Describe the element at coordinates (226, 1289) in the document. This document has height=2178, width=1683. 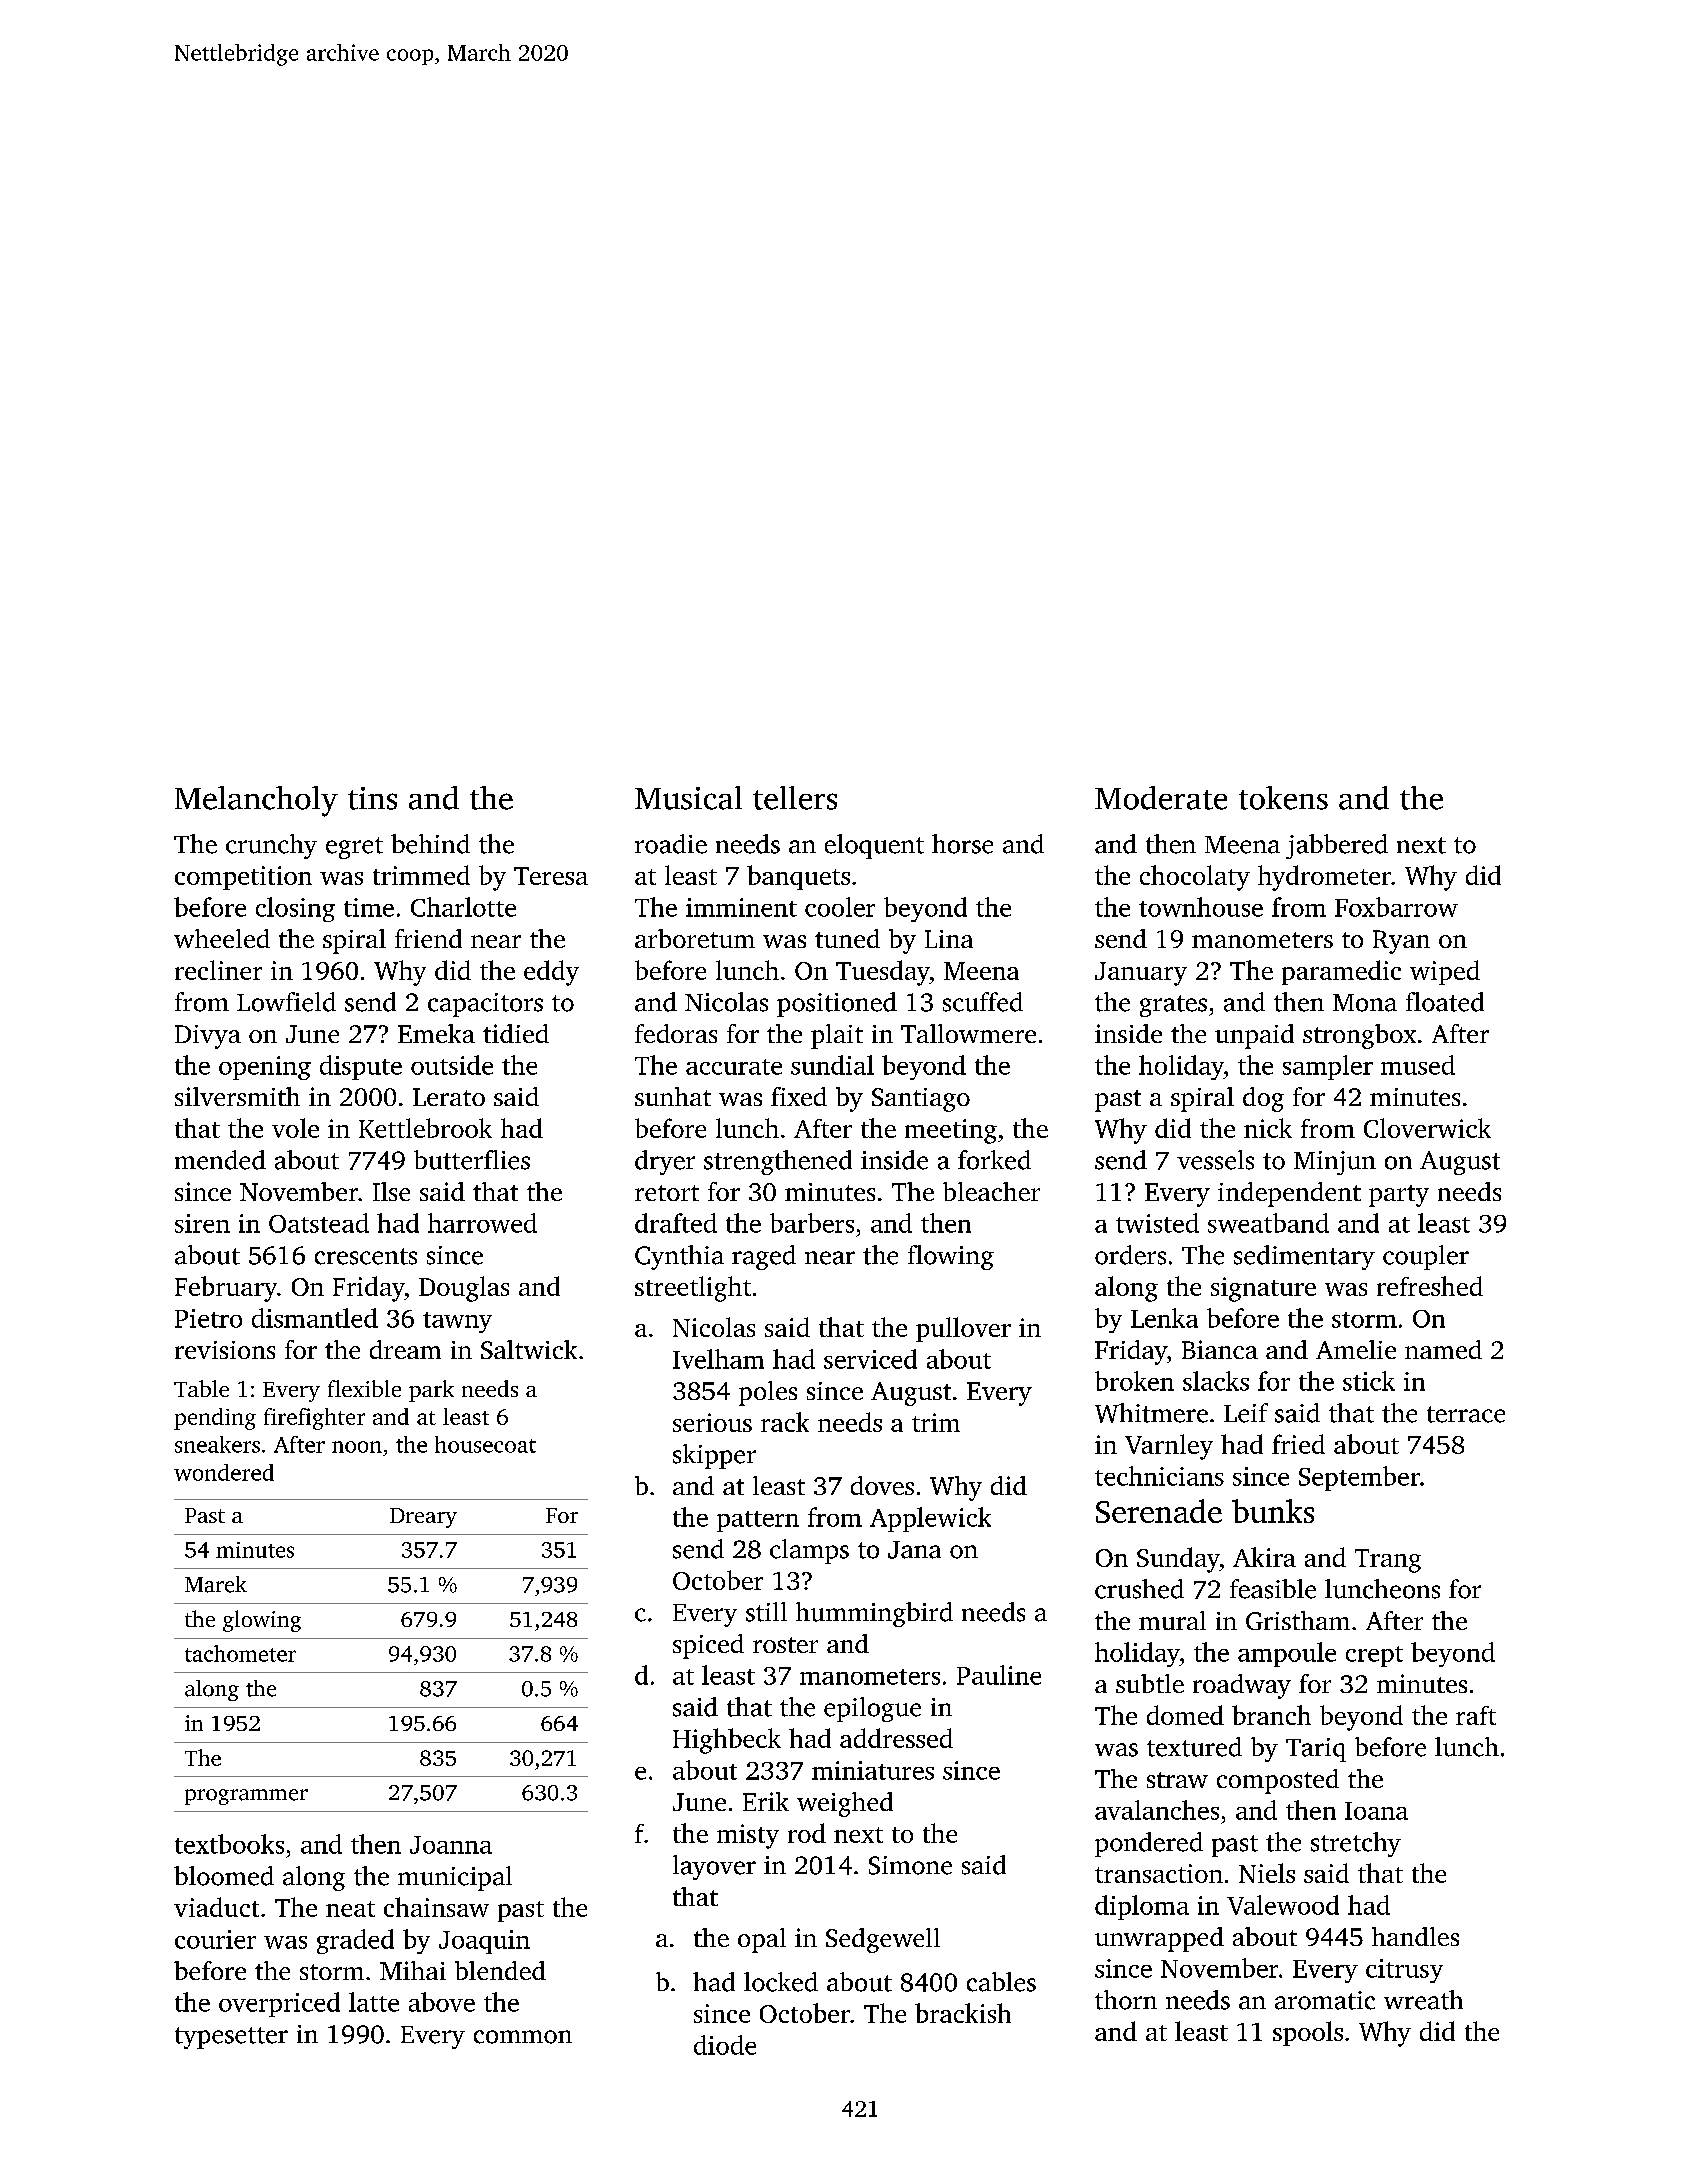
I see `February` at that location.
